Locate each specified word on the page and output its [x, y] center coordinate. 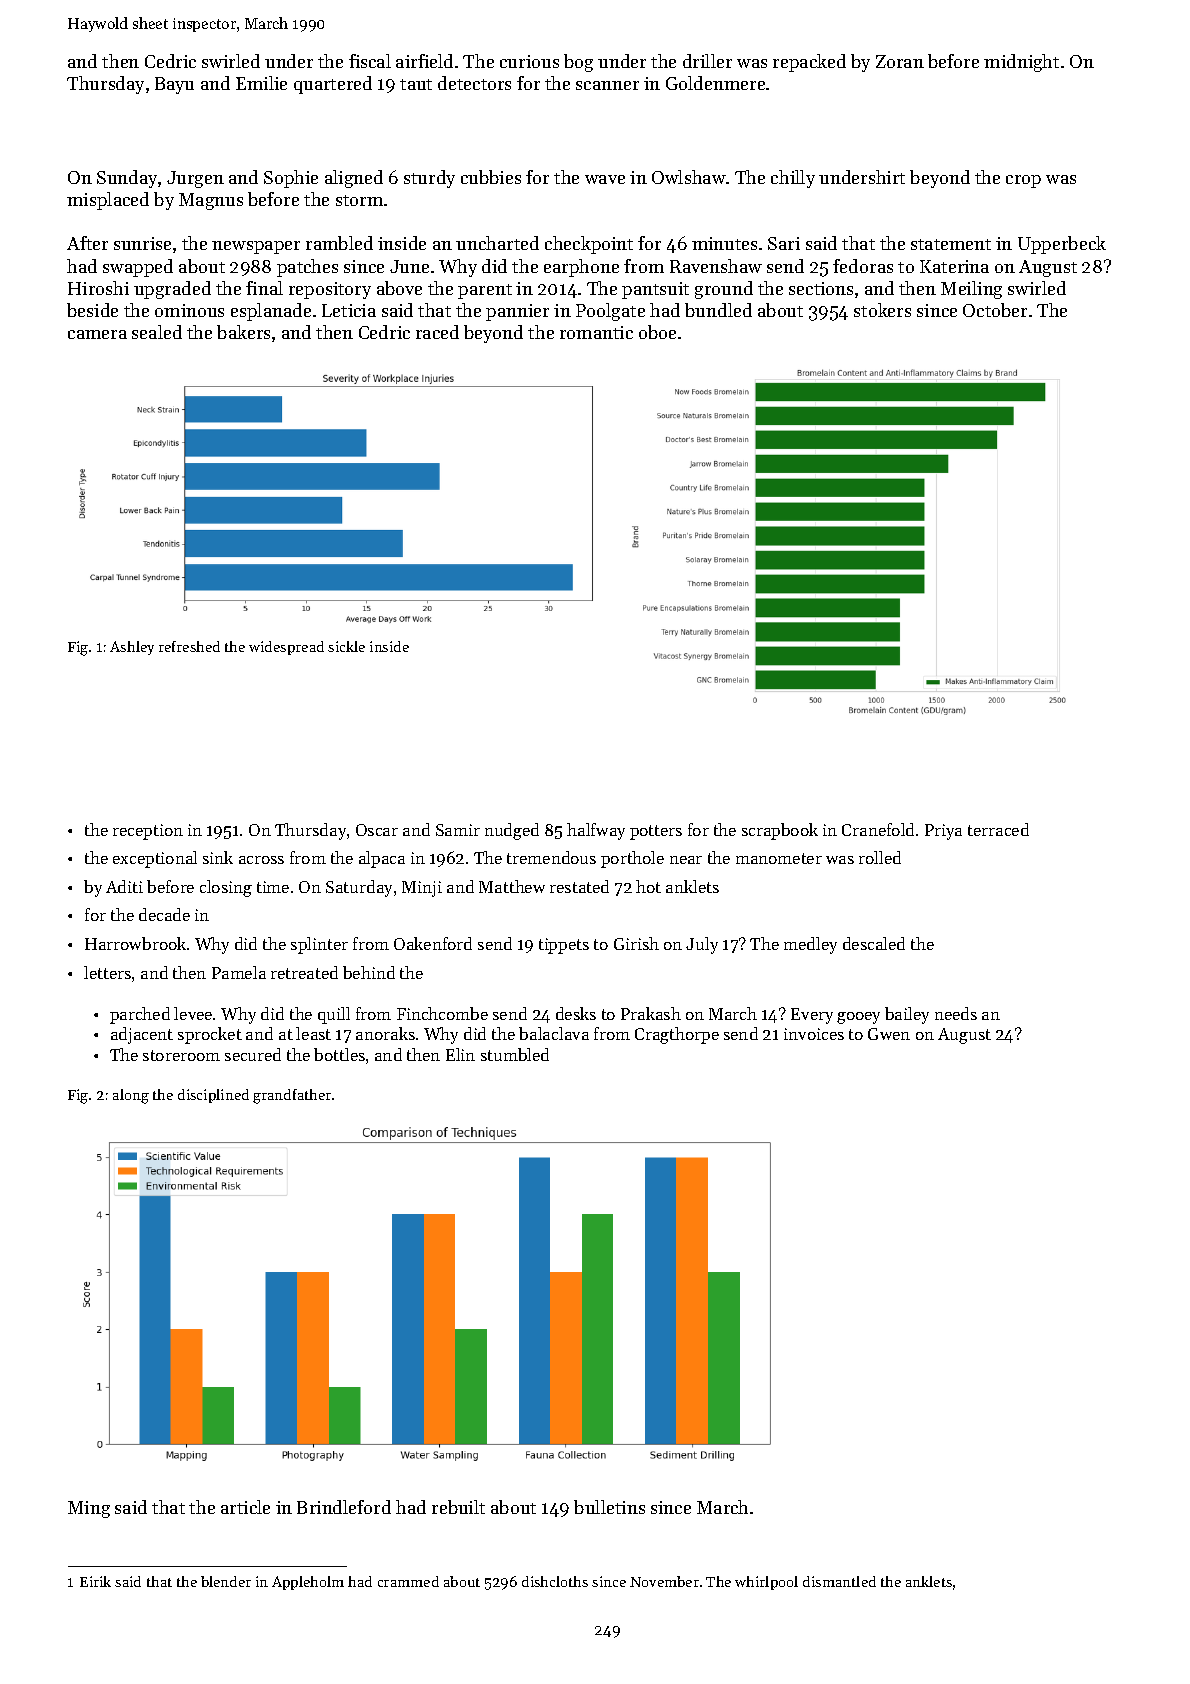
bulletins [609, 1507]
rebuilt [458, 1507]
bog [578, 63]
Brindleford [344, 1507]
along [131, 1096]
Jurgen [195, 179]
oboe [657, 332]
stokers [882, 310]
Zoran [900, 61]
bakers [243, 332]
